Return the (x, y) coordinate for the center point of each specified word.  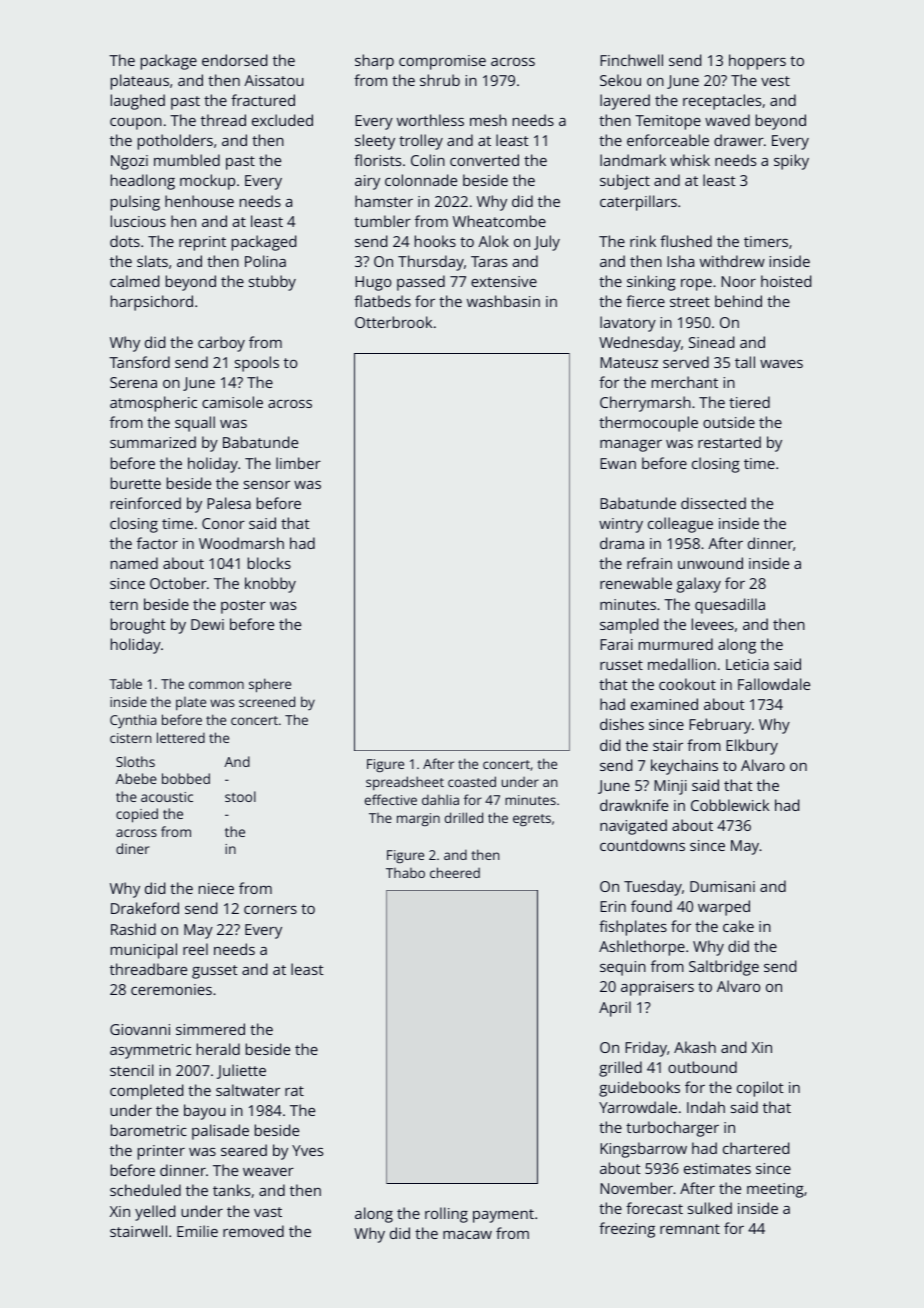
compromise (442, 62)
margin (418, 819)
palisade (220, 1132)
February (720, 726)
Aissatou (273, 80)
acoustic (167, 797)
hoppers (757, 62)
